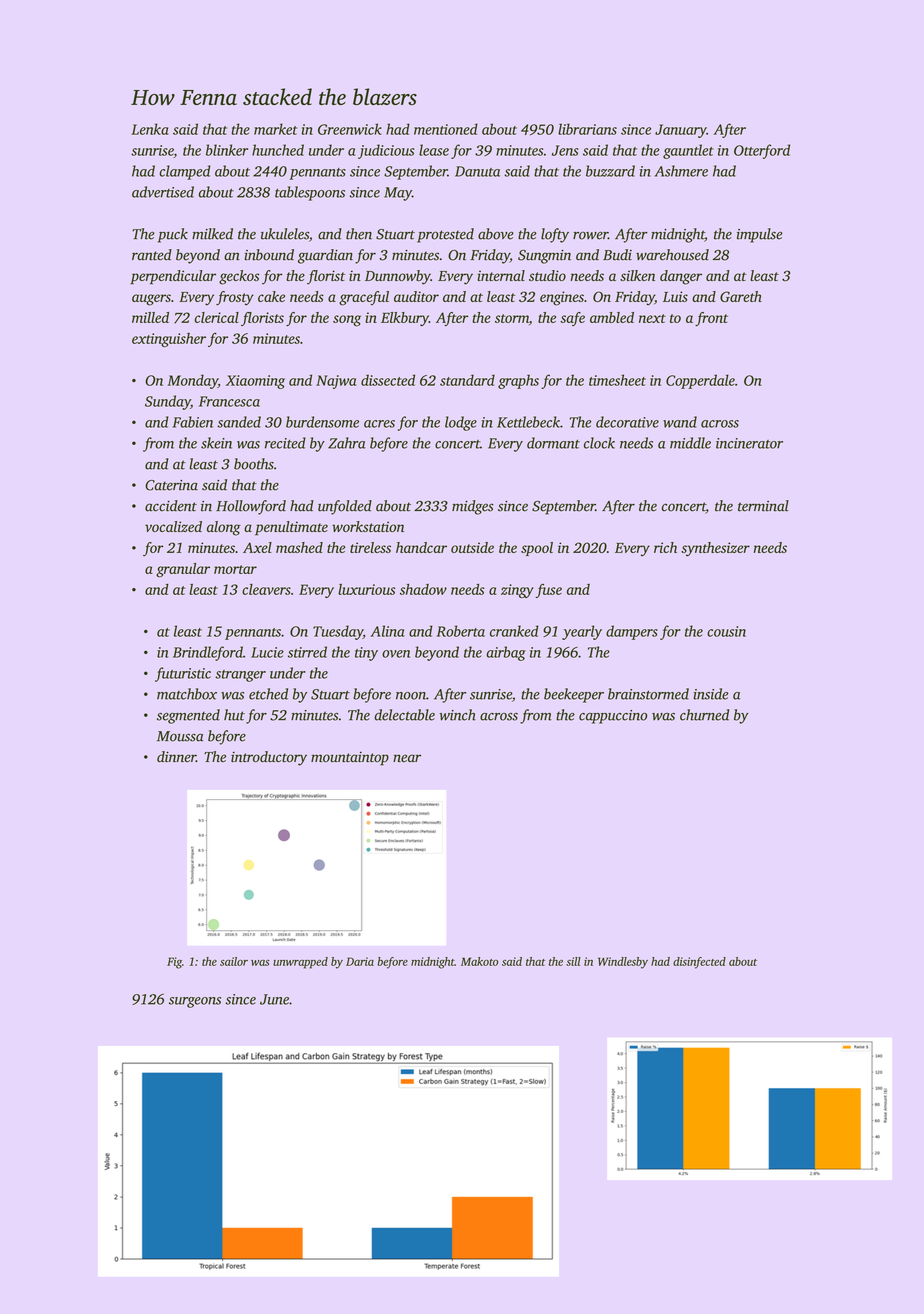 The image size is (924, 1314). What do you see at coordinates (360, 961) in the screenshot?
I see `Daria` at bounding box center [360, 961].
